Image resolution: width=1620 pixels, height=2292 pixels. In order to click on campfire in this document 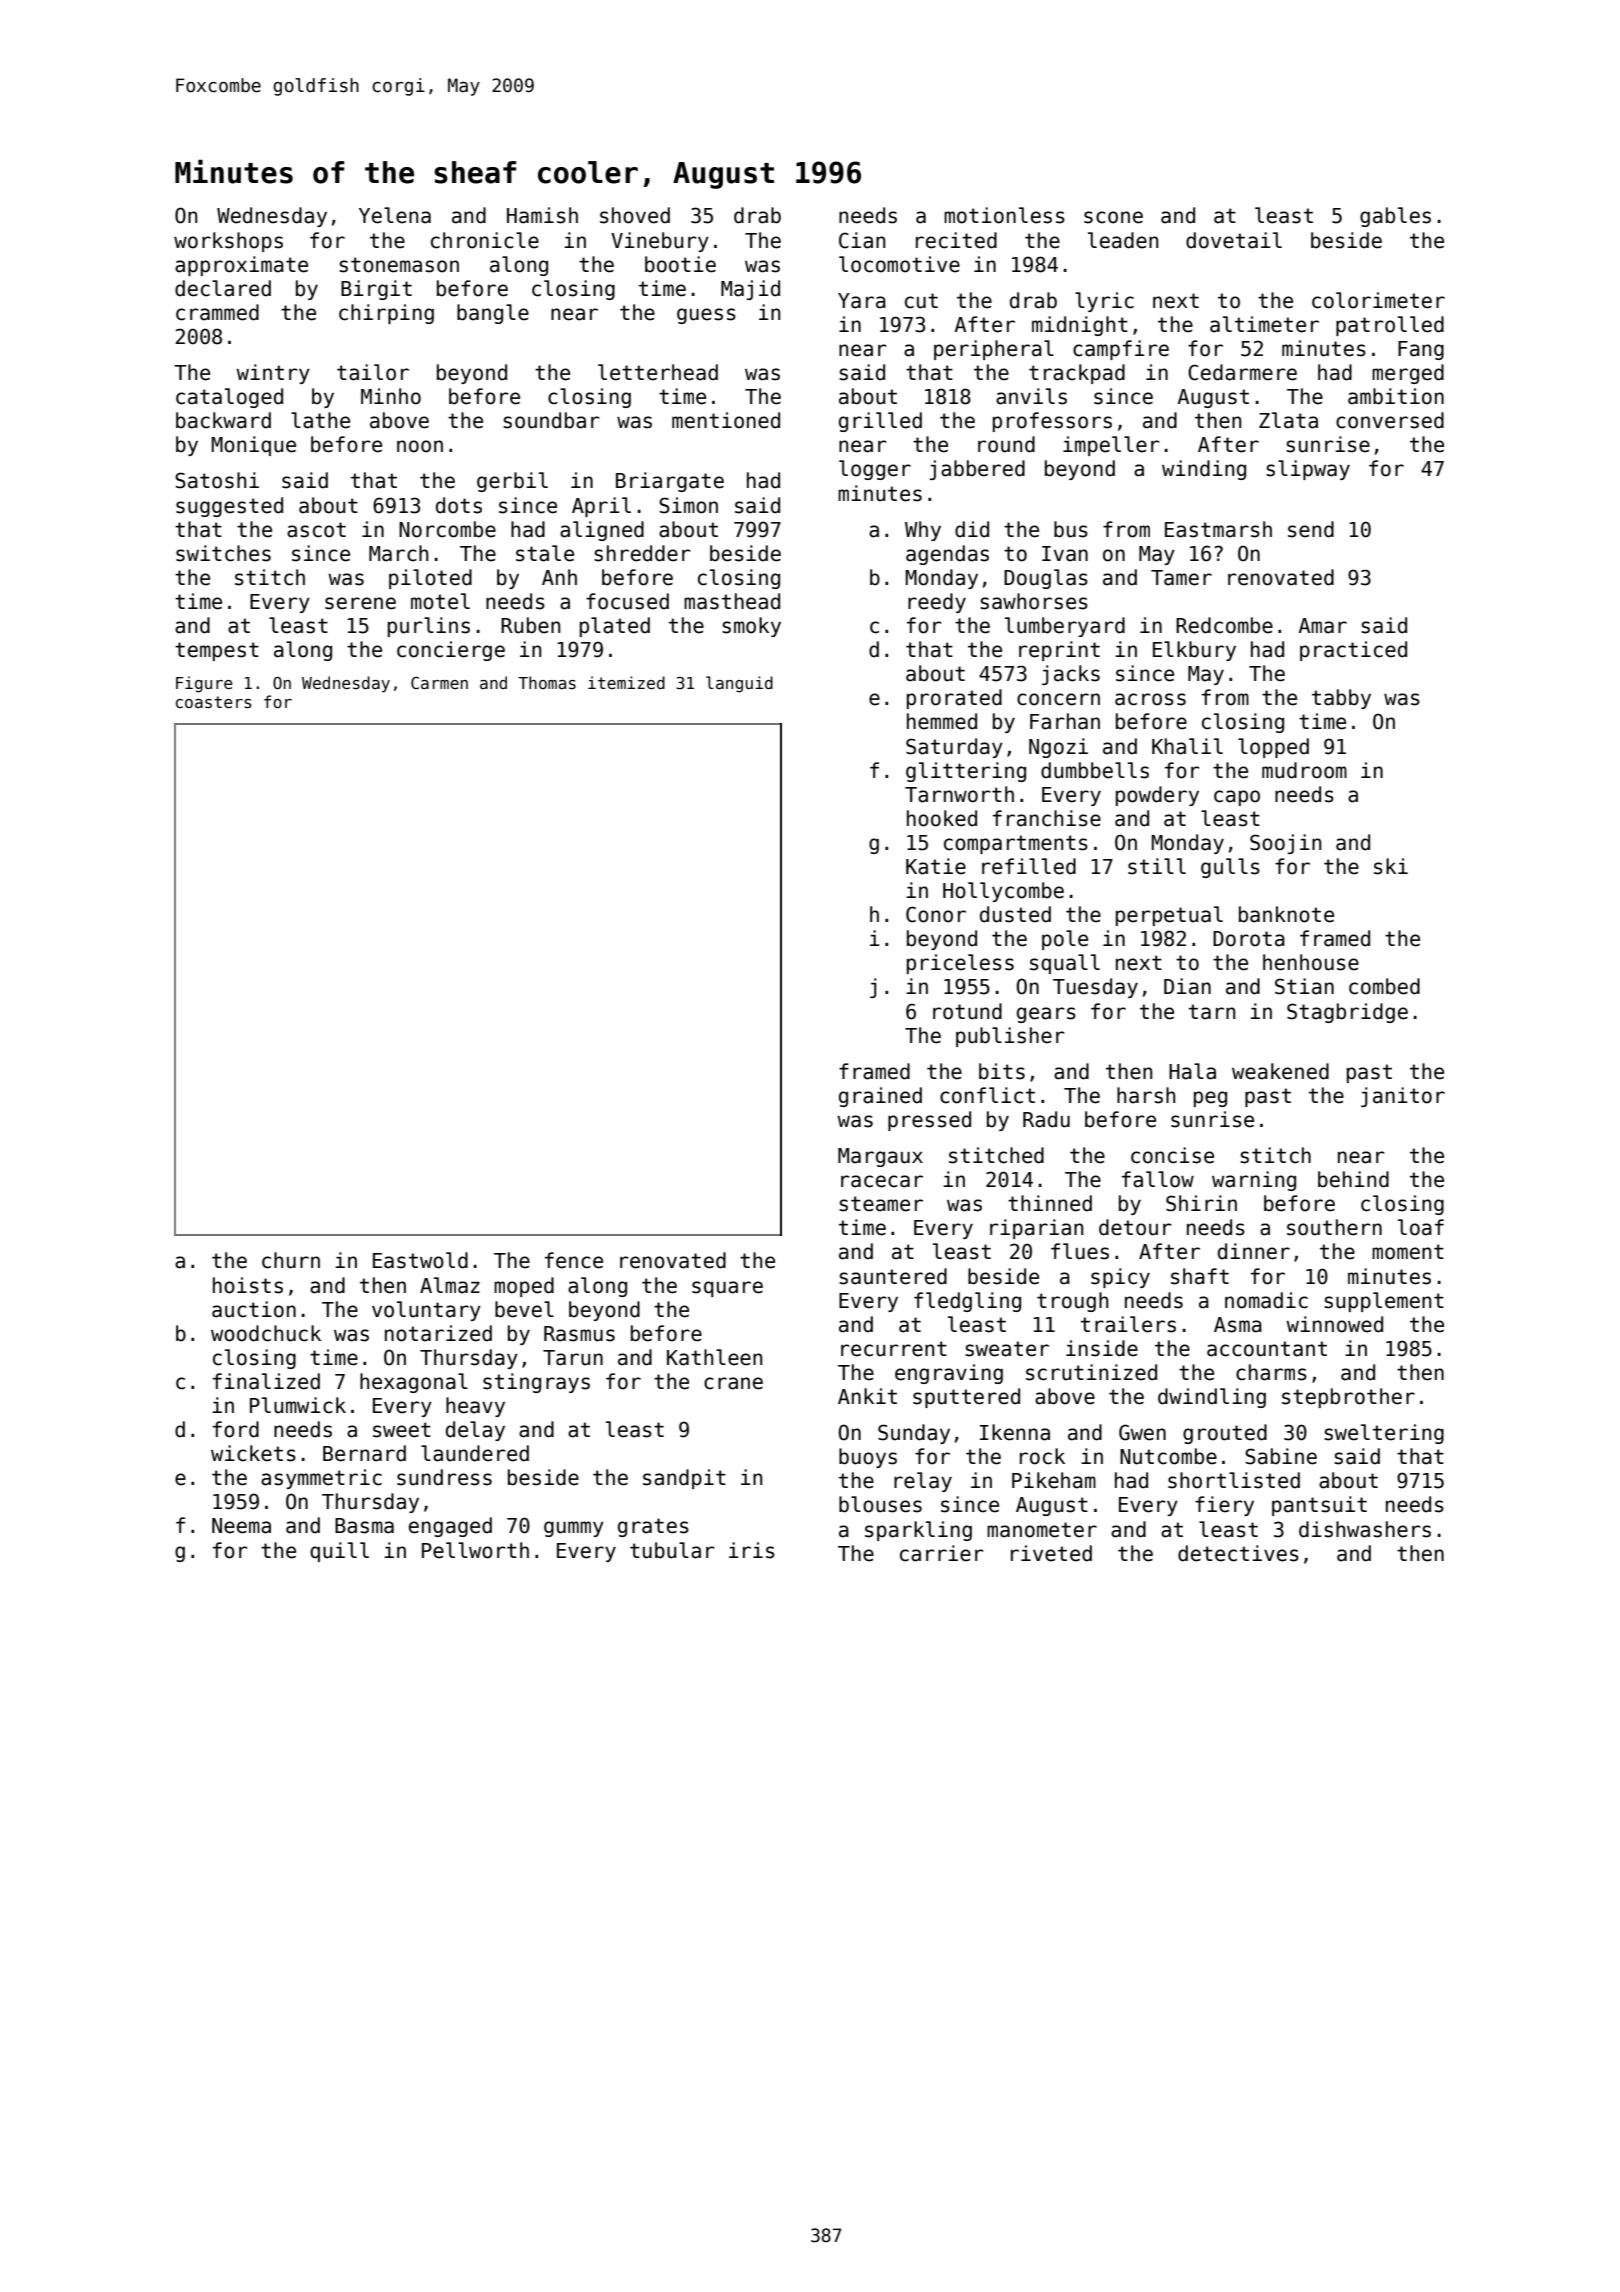, I will do `click(1121, 350)`.
